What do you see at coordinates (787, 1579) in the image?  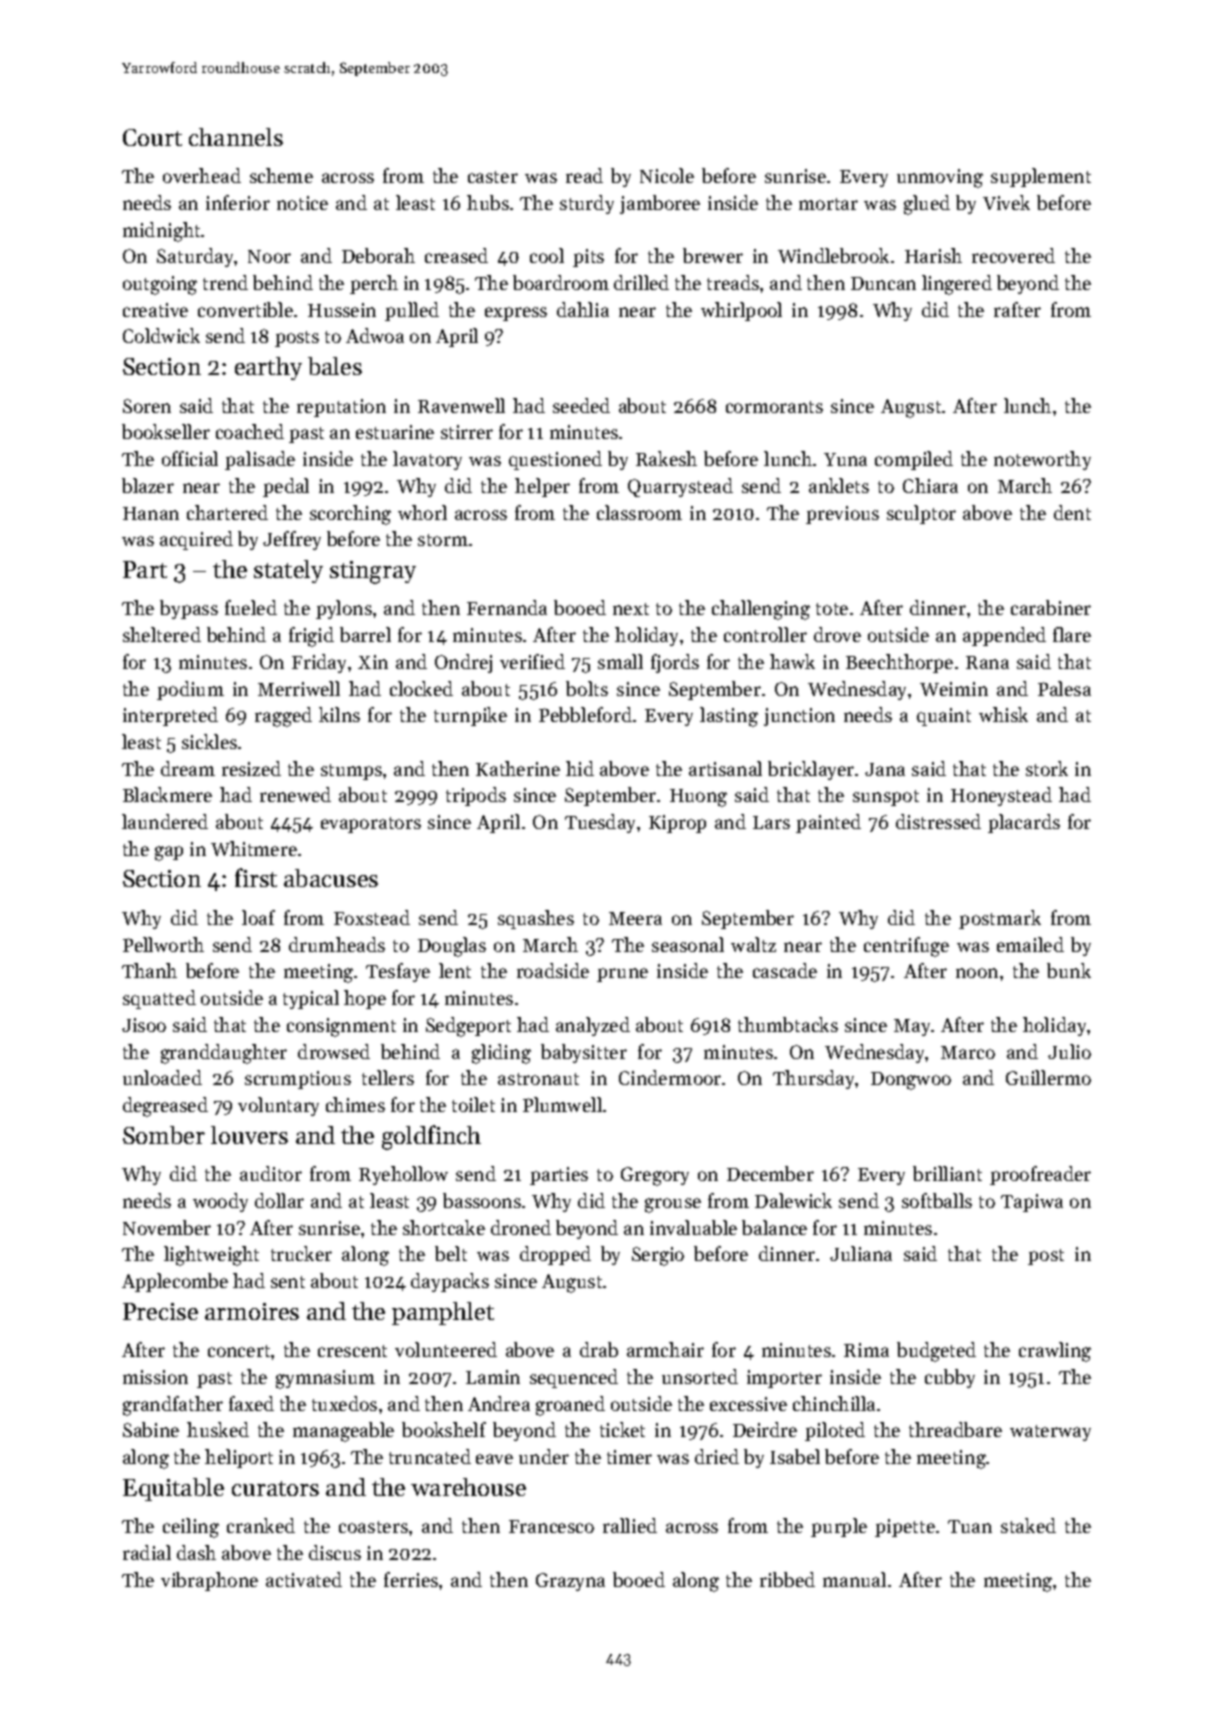 I see `ribbed` at bounding box center [787, 1579].
